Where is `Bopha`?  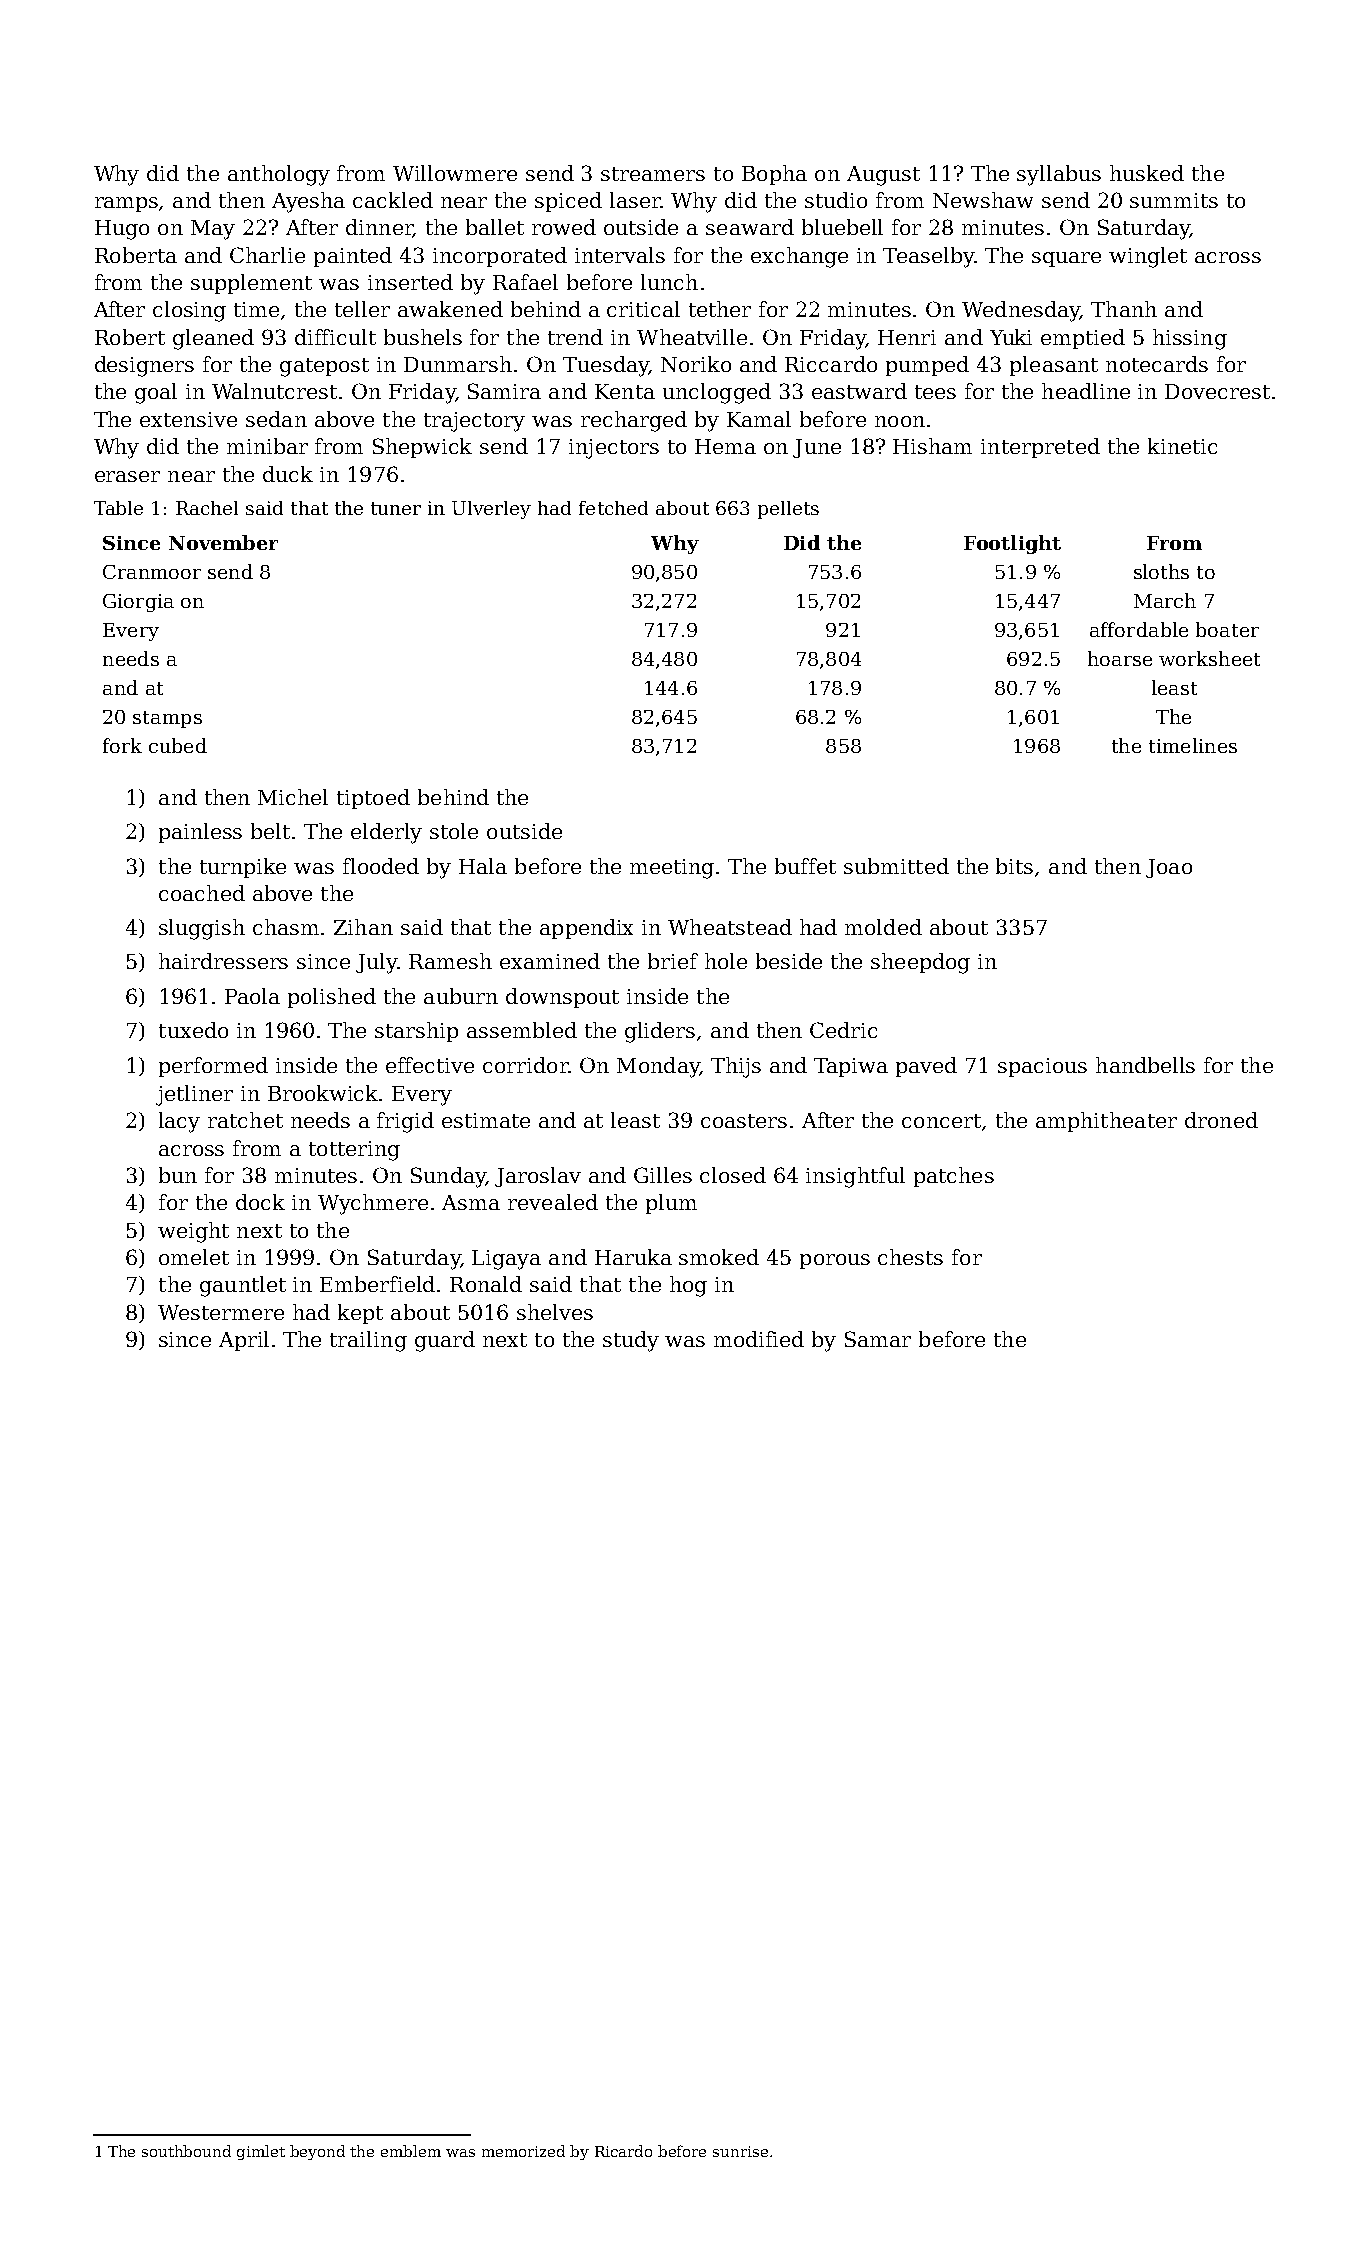
Bopha is located at coordinates (774, 175).
